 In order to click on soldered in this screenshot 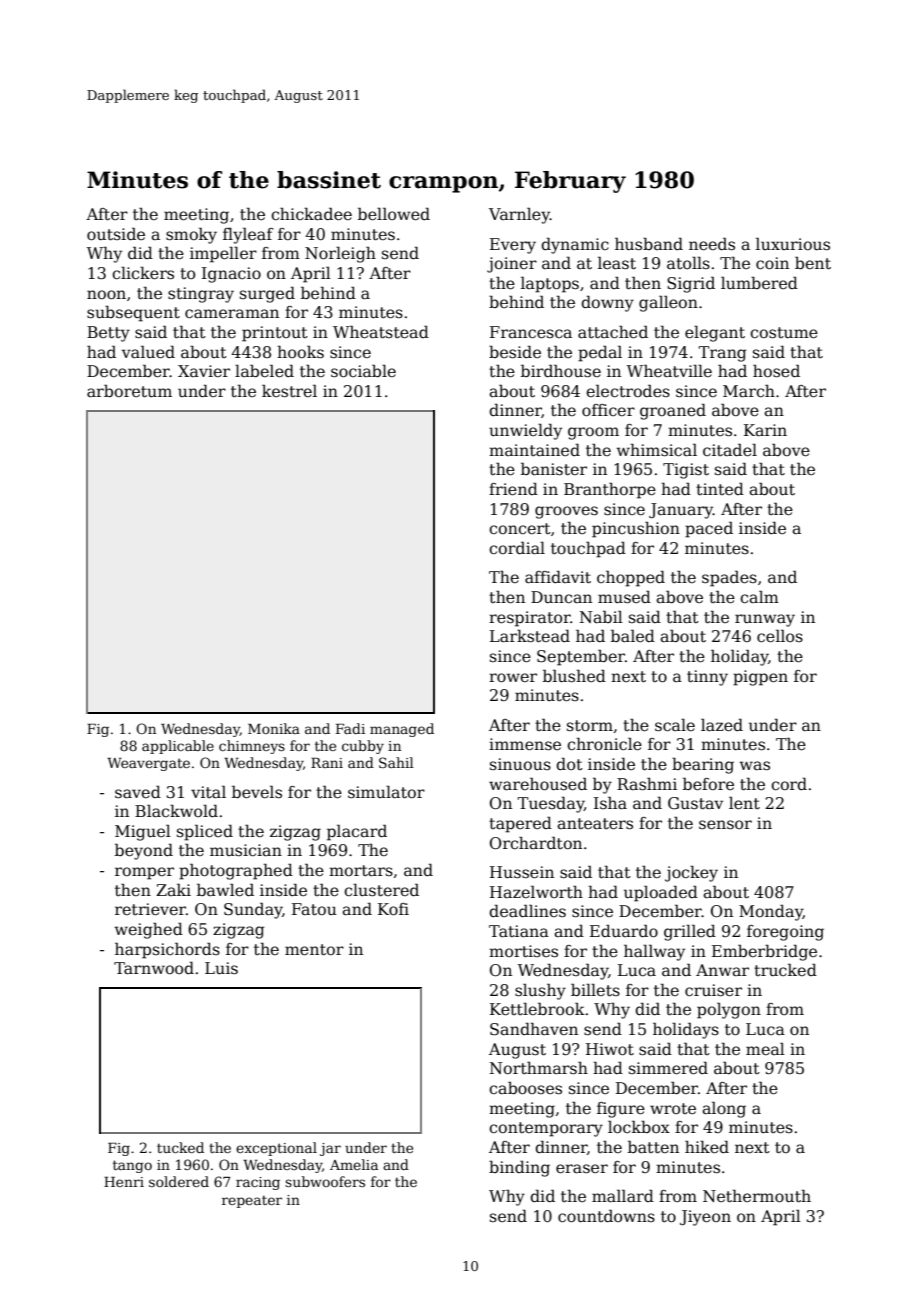, I will do `click(179, 1181)`.
